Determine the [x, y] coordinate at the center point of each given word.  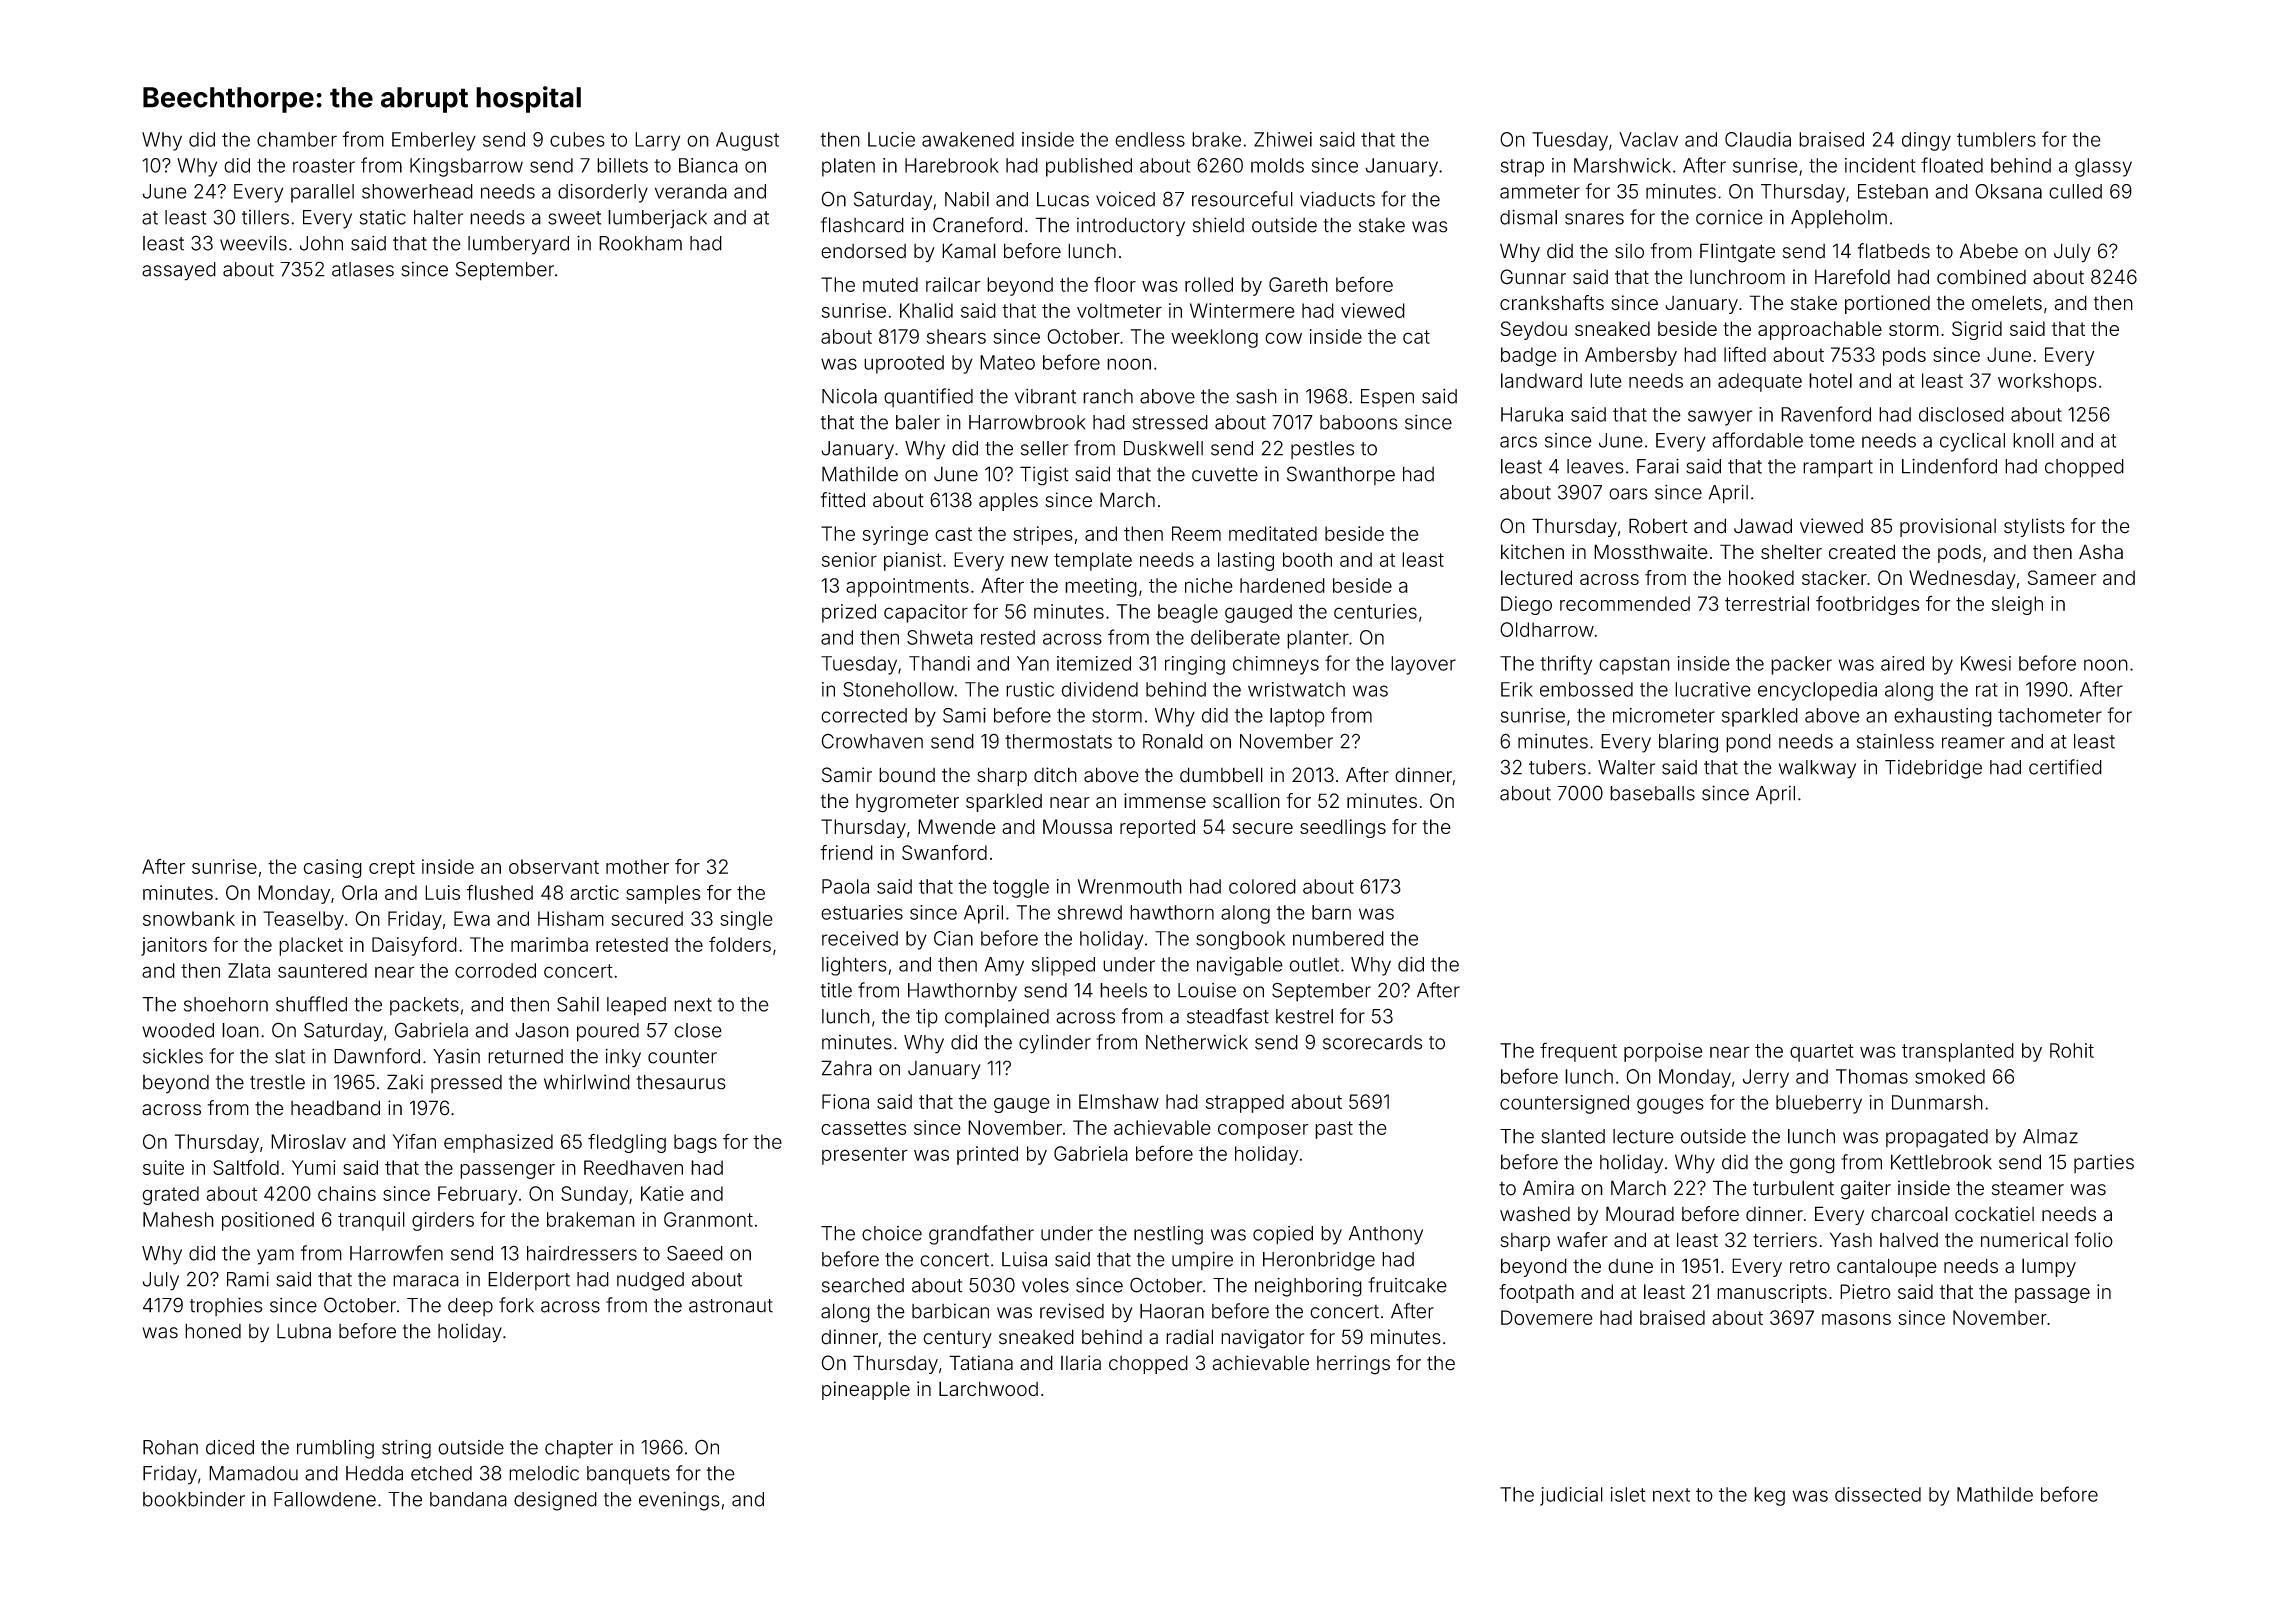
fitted [843, 500]
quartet [1822, 1053]
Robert [1658, 526]
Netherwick [1197, 1042]
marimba [549, 944]
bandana [468, 1499]
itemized [1094, 663]
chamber [297, 139]
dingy [1926, 141]
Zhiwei [1283, 139]
